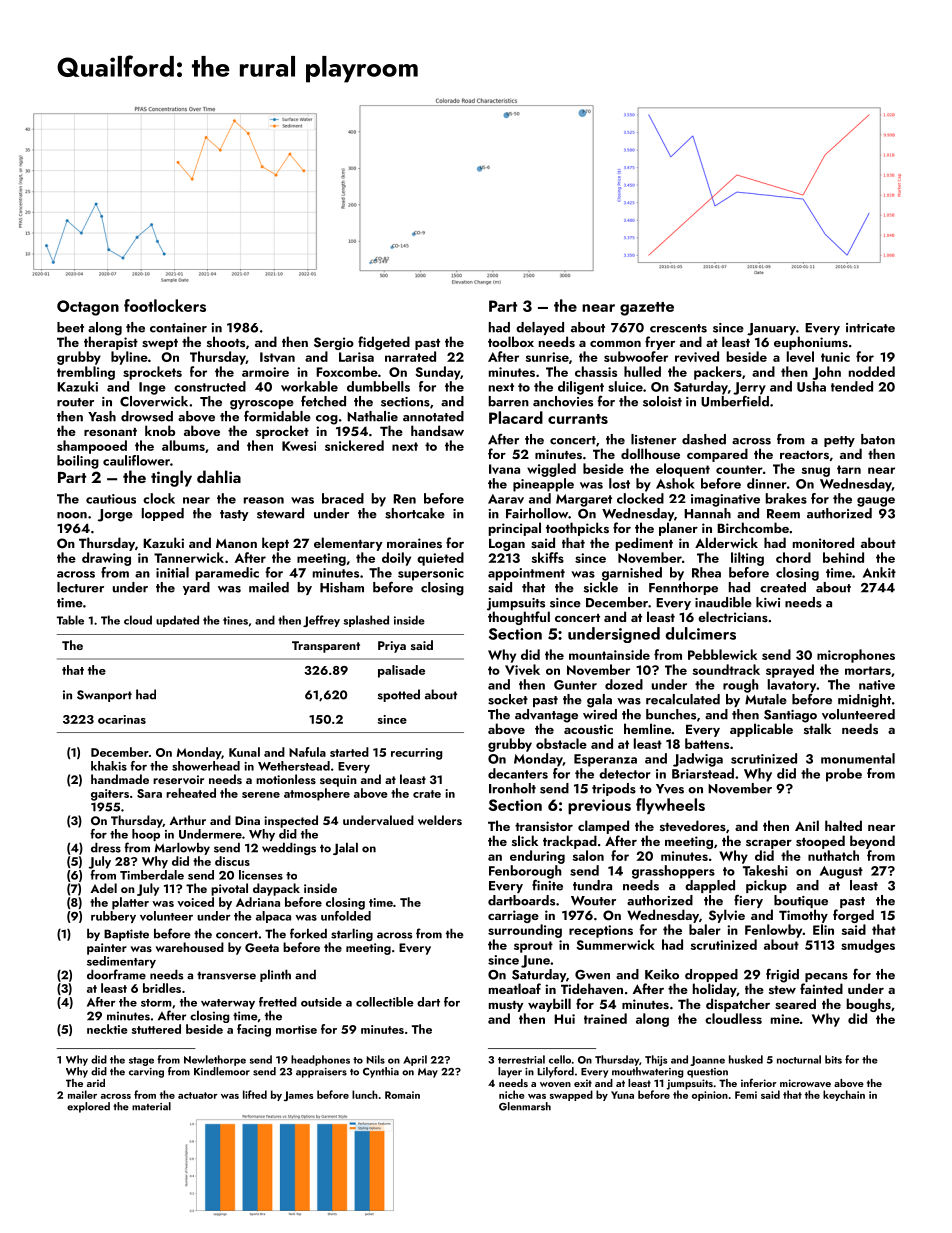 This screenshot has width=952, height=1233. Describe the element at coordinates (182, 848) in the screenshot. I see `Marlowby` at that location.
